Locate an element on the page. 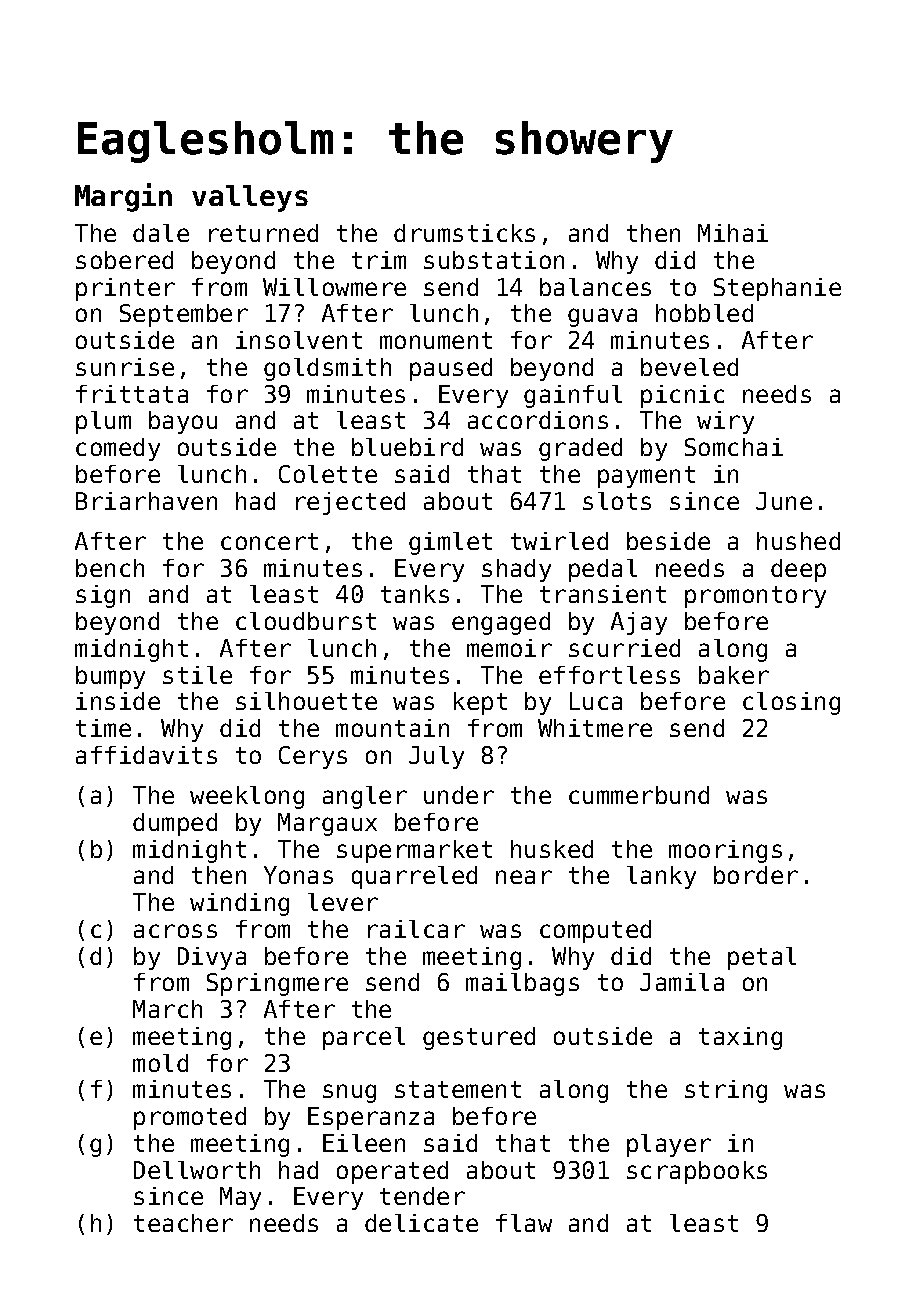  printer is located at coordinates (125, 289).
